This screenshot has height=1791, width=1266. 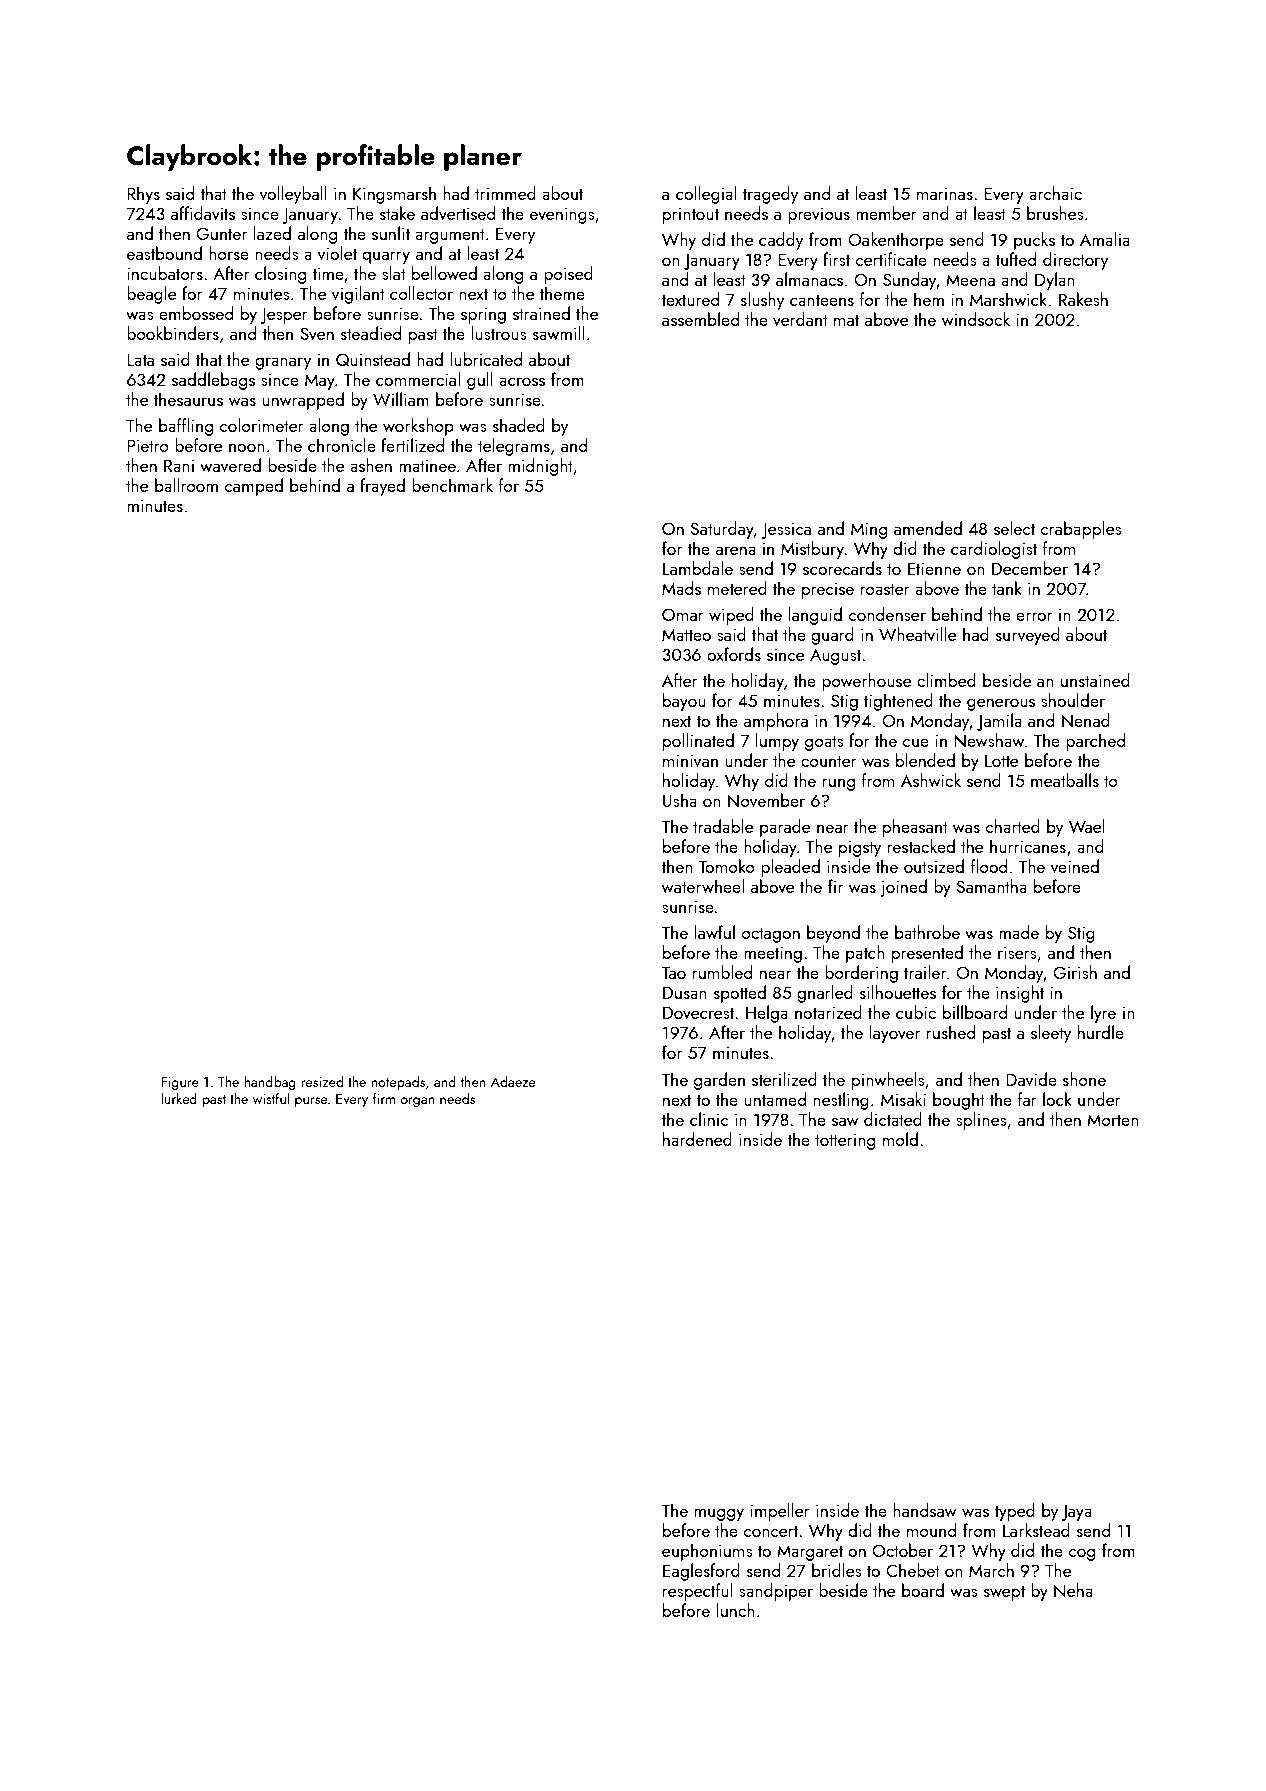 I want to click on ballroom, so click(x=186, y=485).
